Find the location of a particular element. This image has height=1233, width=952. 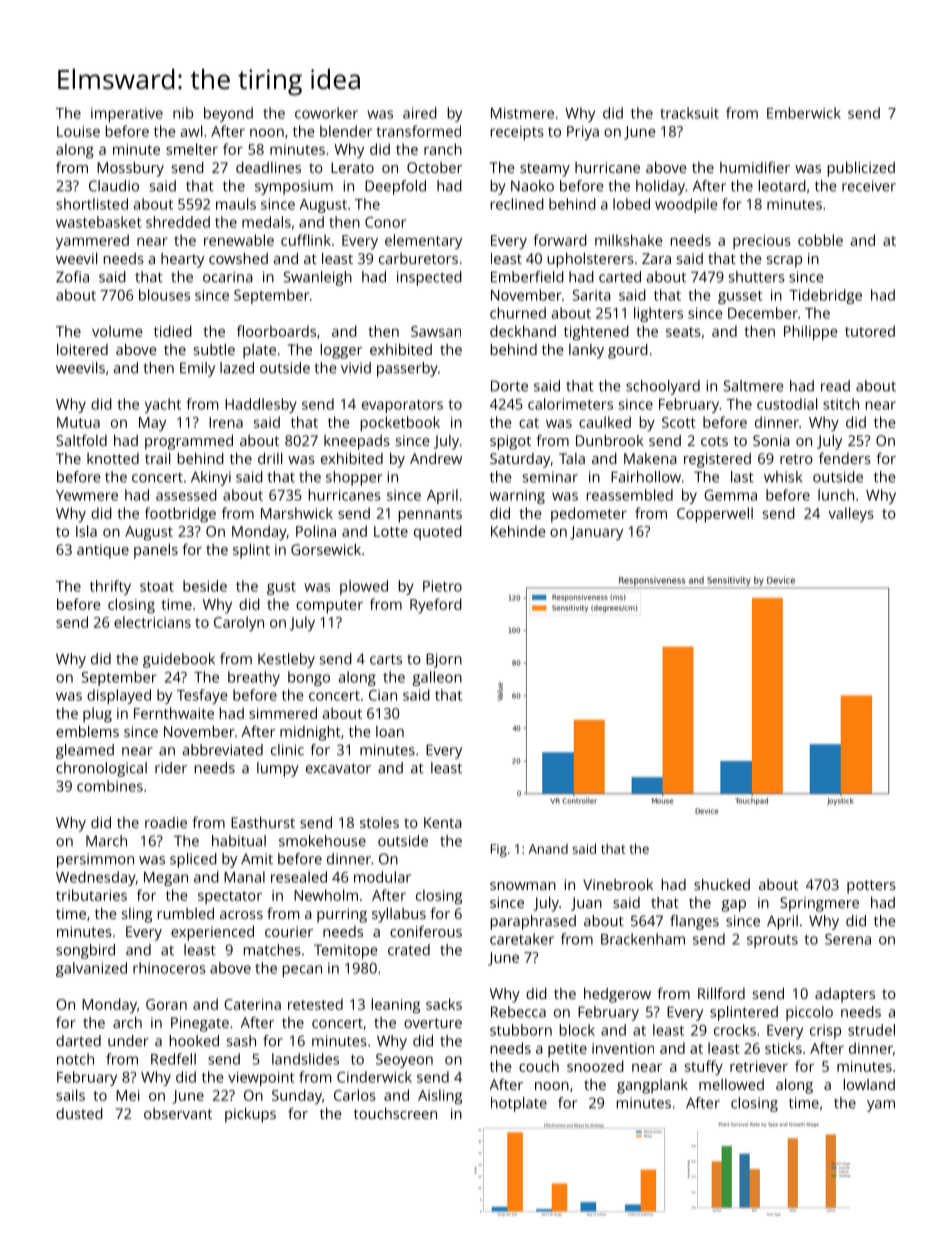

Gorsewick is located at coordinates (326, 549).
